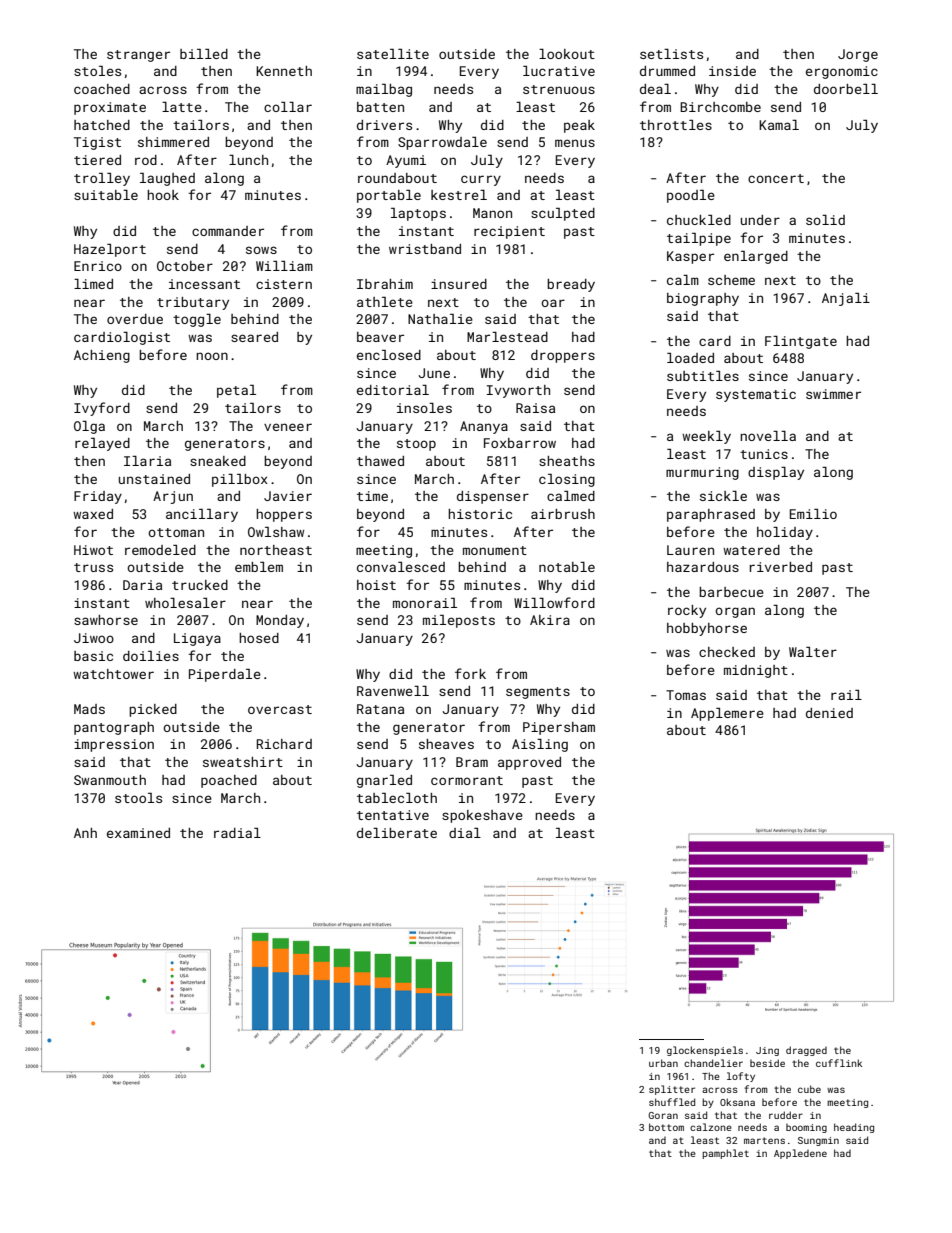  I want to click on Ivyworth, so click(518, 391).
